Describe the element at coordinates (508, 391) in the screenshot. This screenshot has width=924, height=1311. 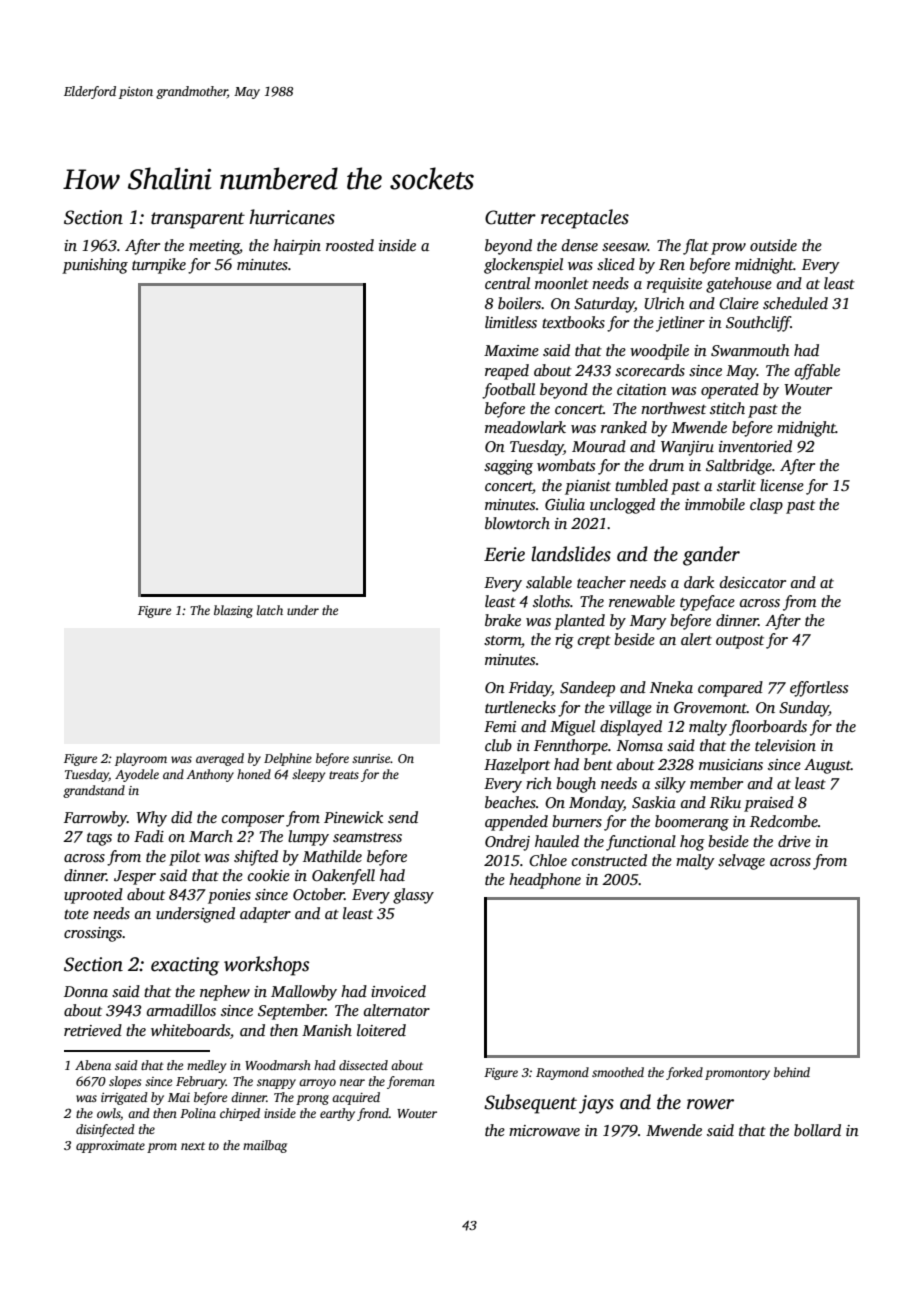
I see `football` at that location.
